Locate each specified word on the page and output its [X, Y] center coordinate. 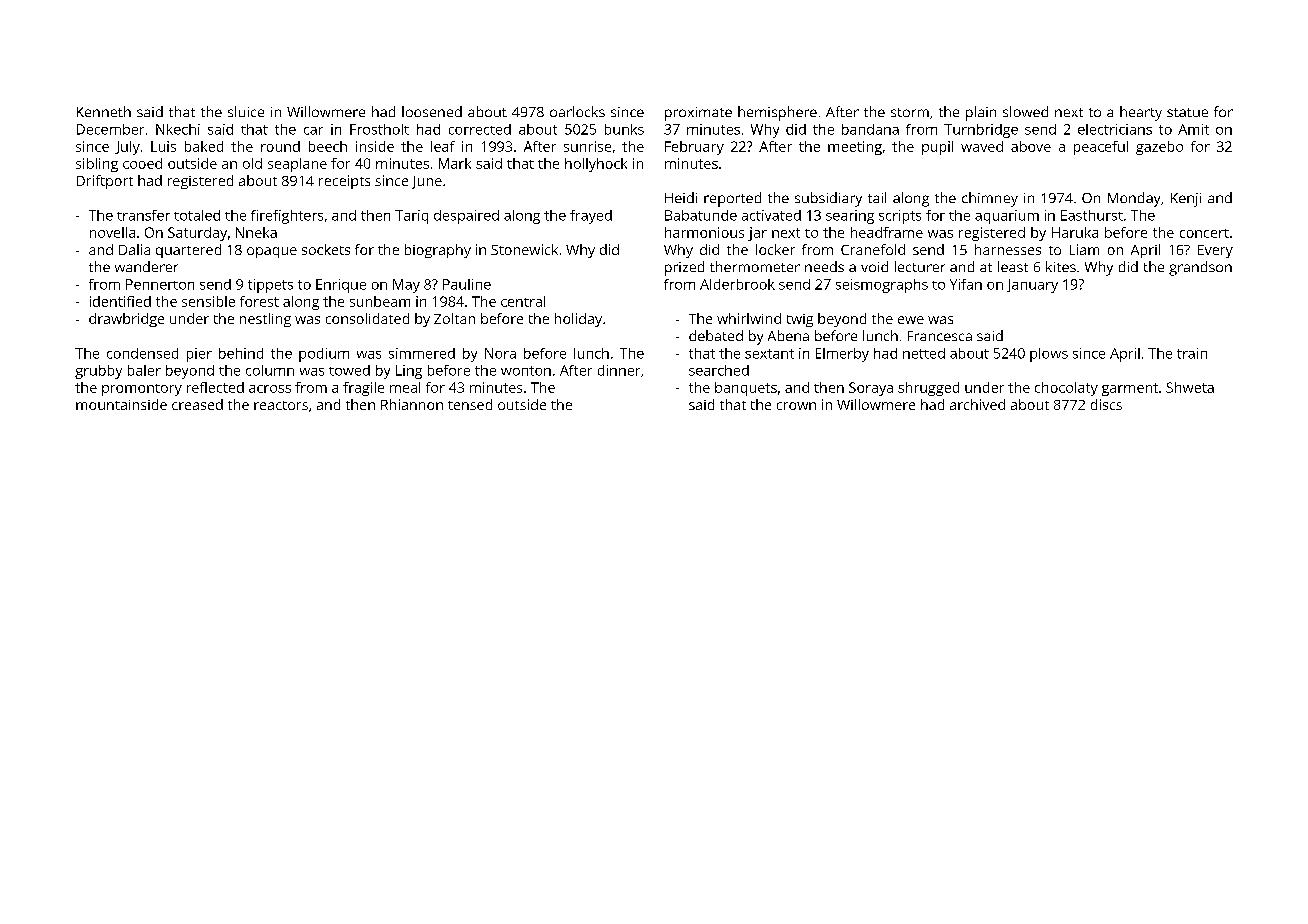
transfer [143, 215]
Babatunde [701, 215]
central [523, 301]
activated [771, 215]
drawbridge [126, 320]
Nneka [256, 232]
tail [877, 197]
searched [719, 370]
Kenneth [104, 111]
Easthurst [1092, 215]
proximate [698, 114]
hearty [1141, 113]
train [1192, 353]
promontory [142, 390]
